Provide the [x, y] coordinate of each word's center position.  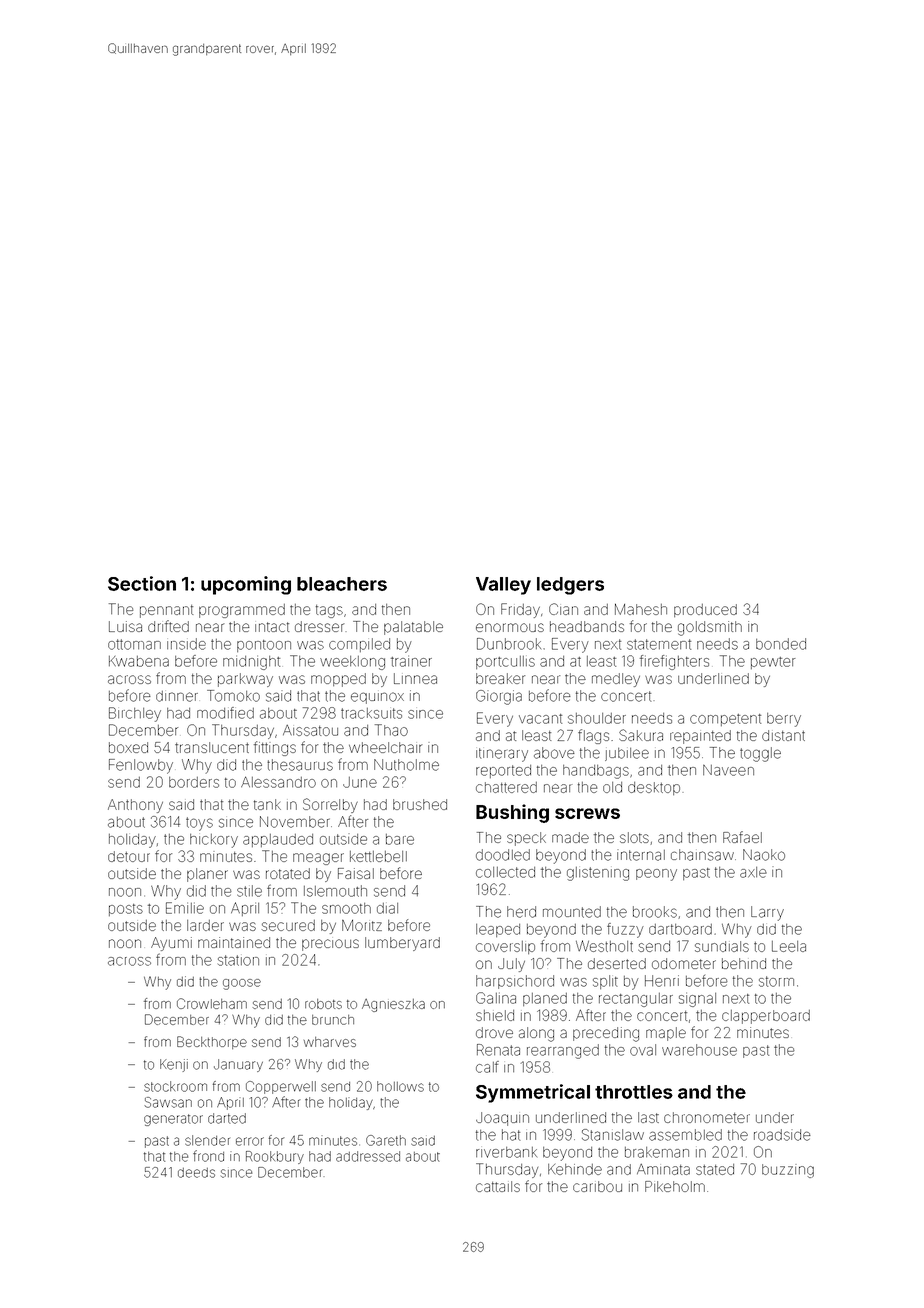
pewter [773, 663]
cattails [498, 1186]
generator [173, 1120]
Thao [391, 730]
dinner [177, 696]
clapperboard [766, 1017]
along [536, 1034]
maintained [234, 942]
